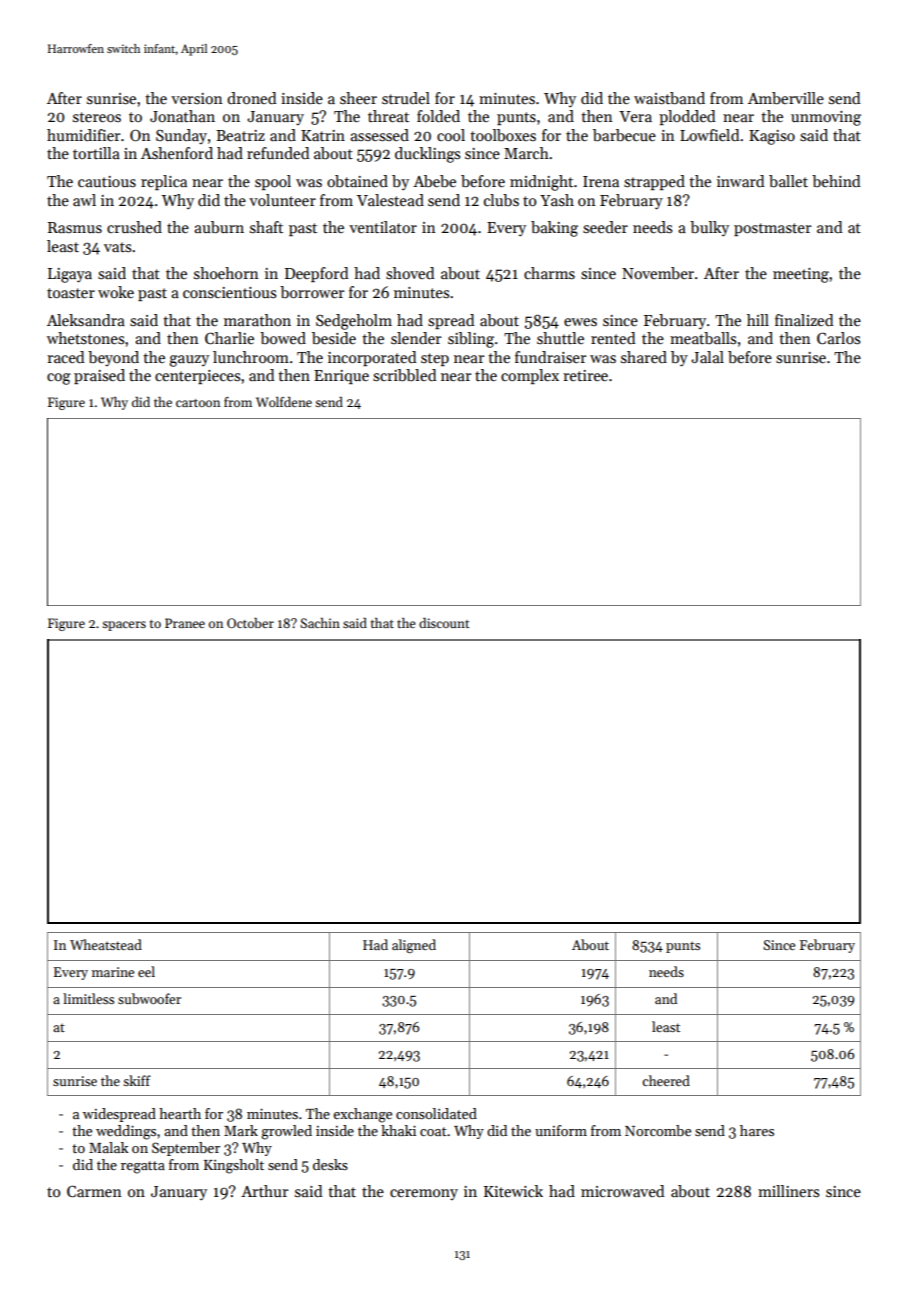 The width and height of the screenshot is (908, 1316). I want to click on stereos, so click(97, 117).
